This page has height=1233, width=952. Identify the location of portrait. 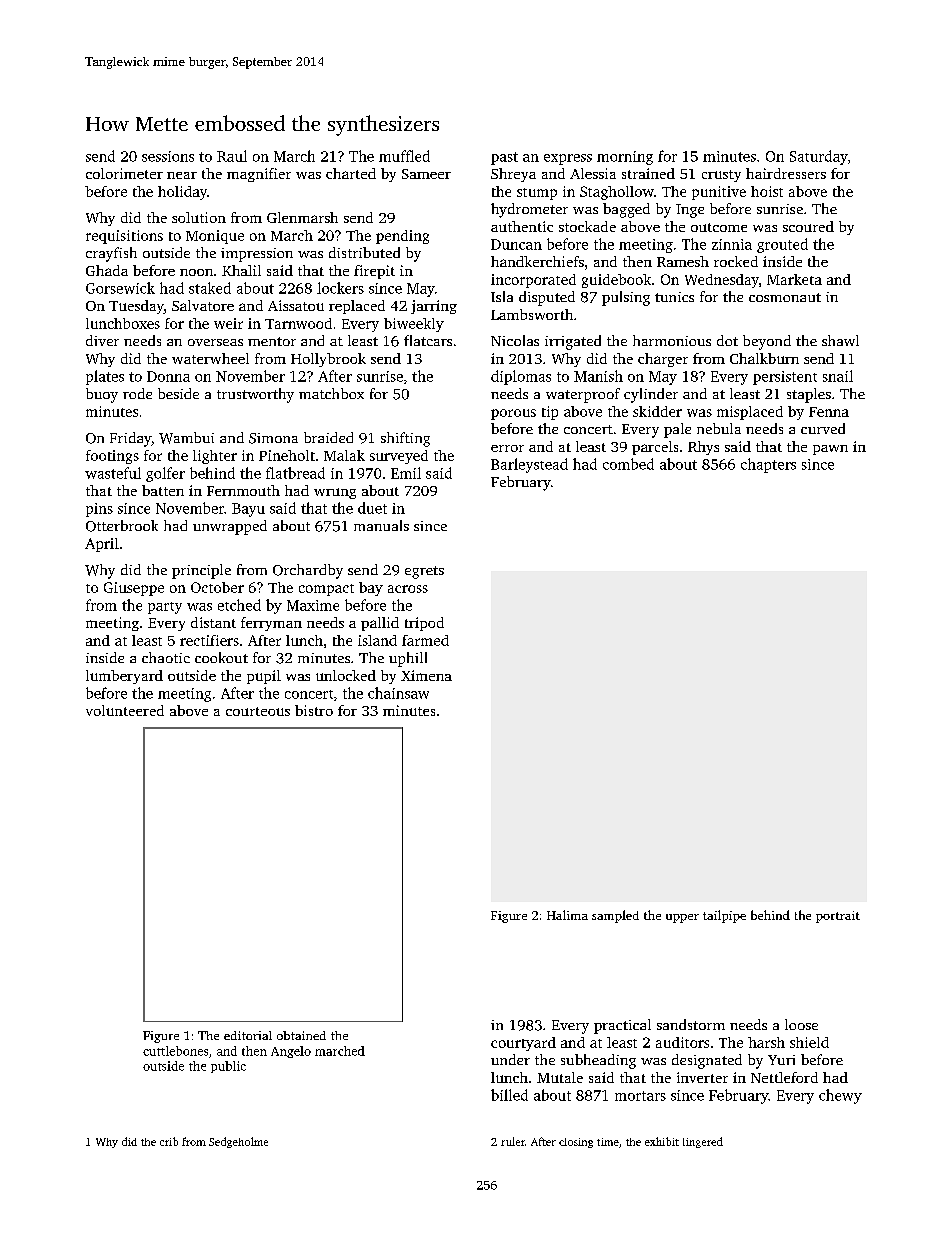
(838, 917).
